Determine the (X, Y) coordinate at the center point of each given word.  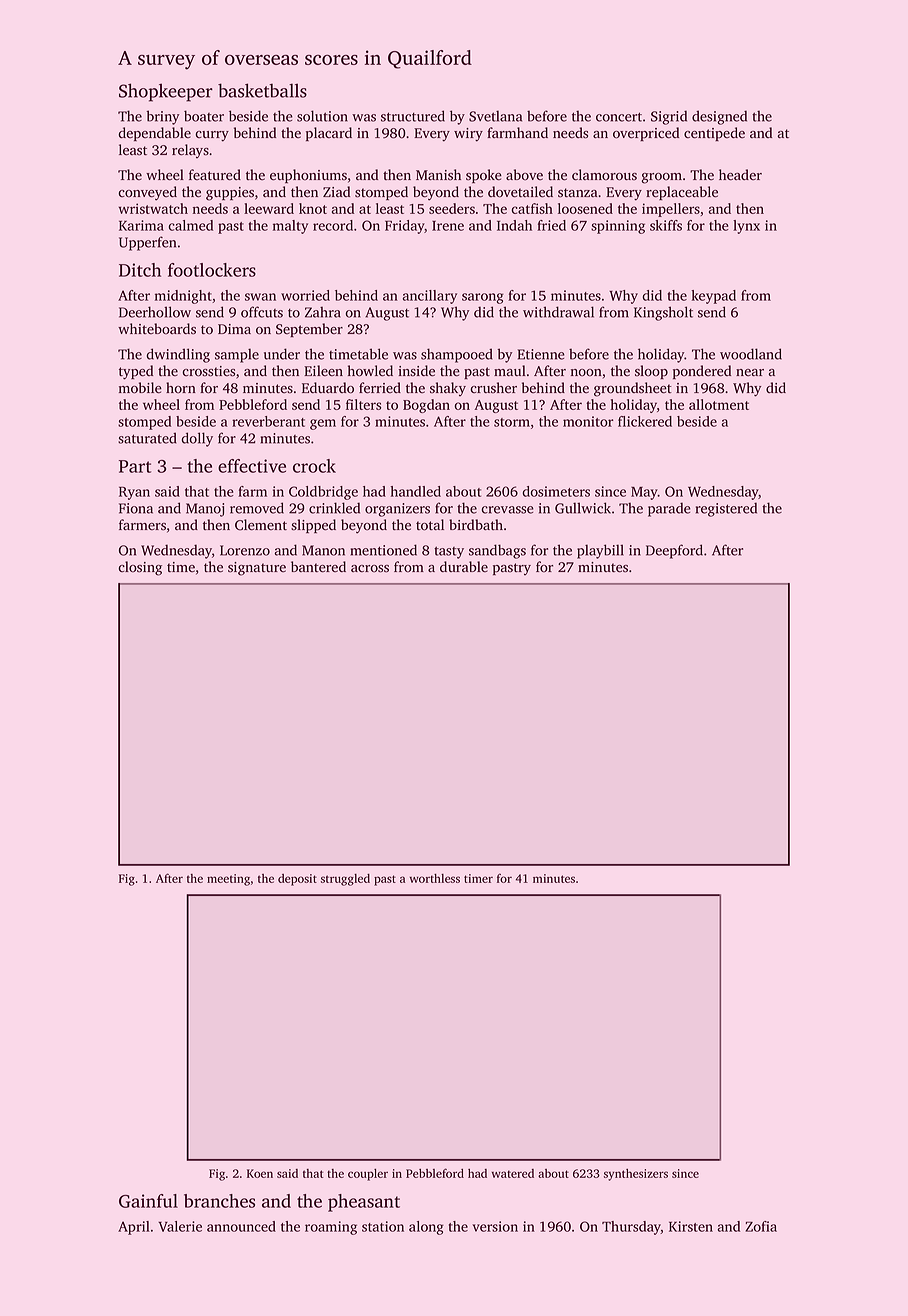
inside (417, 371)
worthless (435, 878)
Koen (260, 1173)
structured (413, 116)
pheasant (364, 1203)
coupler (368, 1175)
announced (241, 1226)
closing (140, 568)
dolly (197, 439)
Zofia (761, 1226)
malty (290, 227)
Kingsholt (663, 313)
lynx (746, 227)
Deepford (674, 551)
